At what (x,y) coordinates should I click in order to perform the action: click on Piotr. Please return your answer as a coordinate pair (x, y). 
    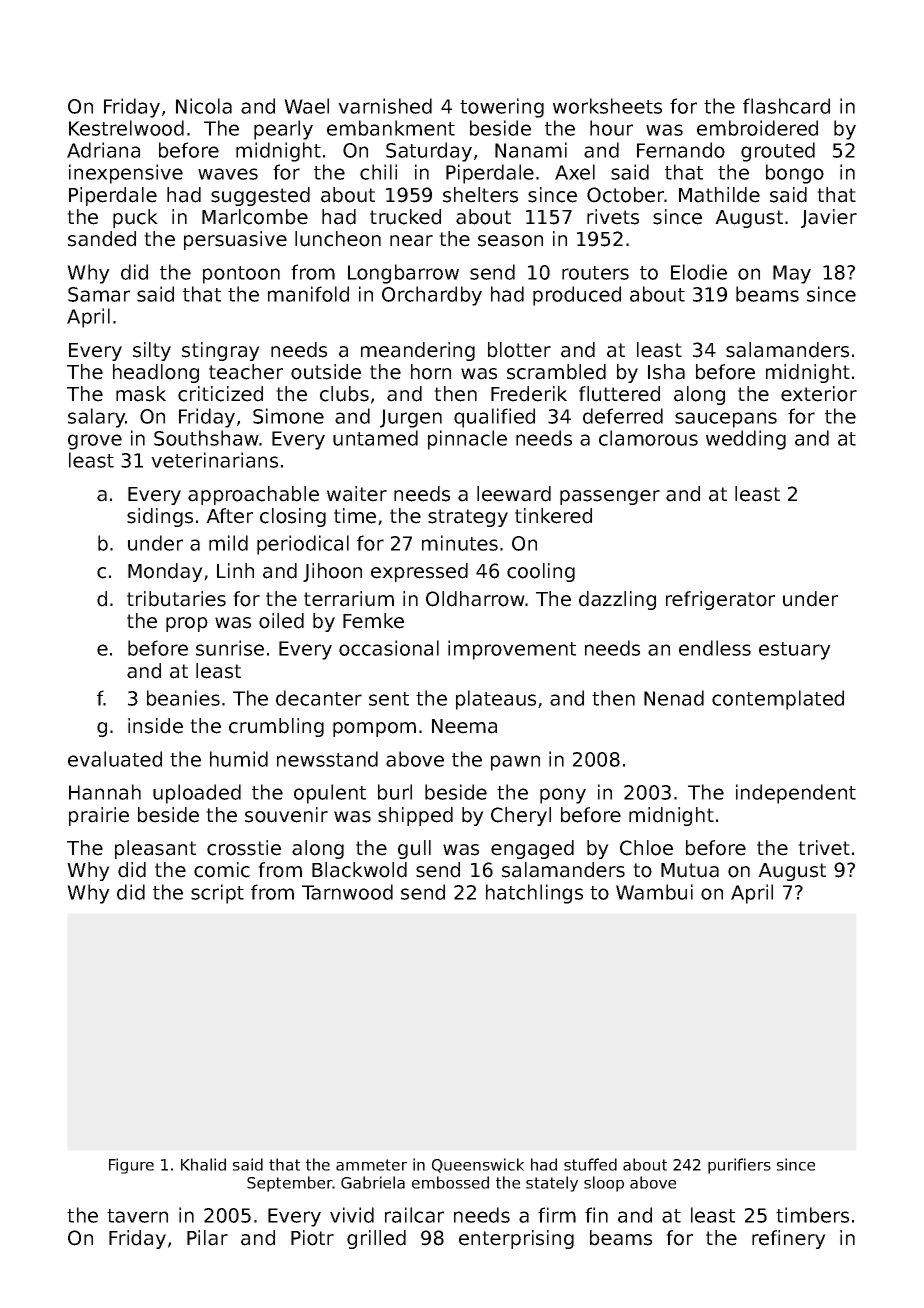
    Looking at the image, I should click on (312, 1238).
